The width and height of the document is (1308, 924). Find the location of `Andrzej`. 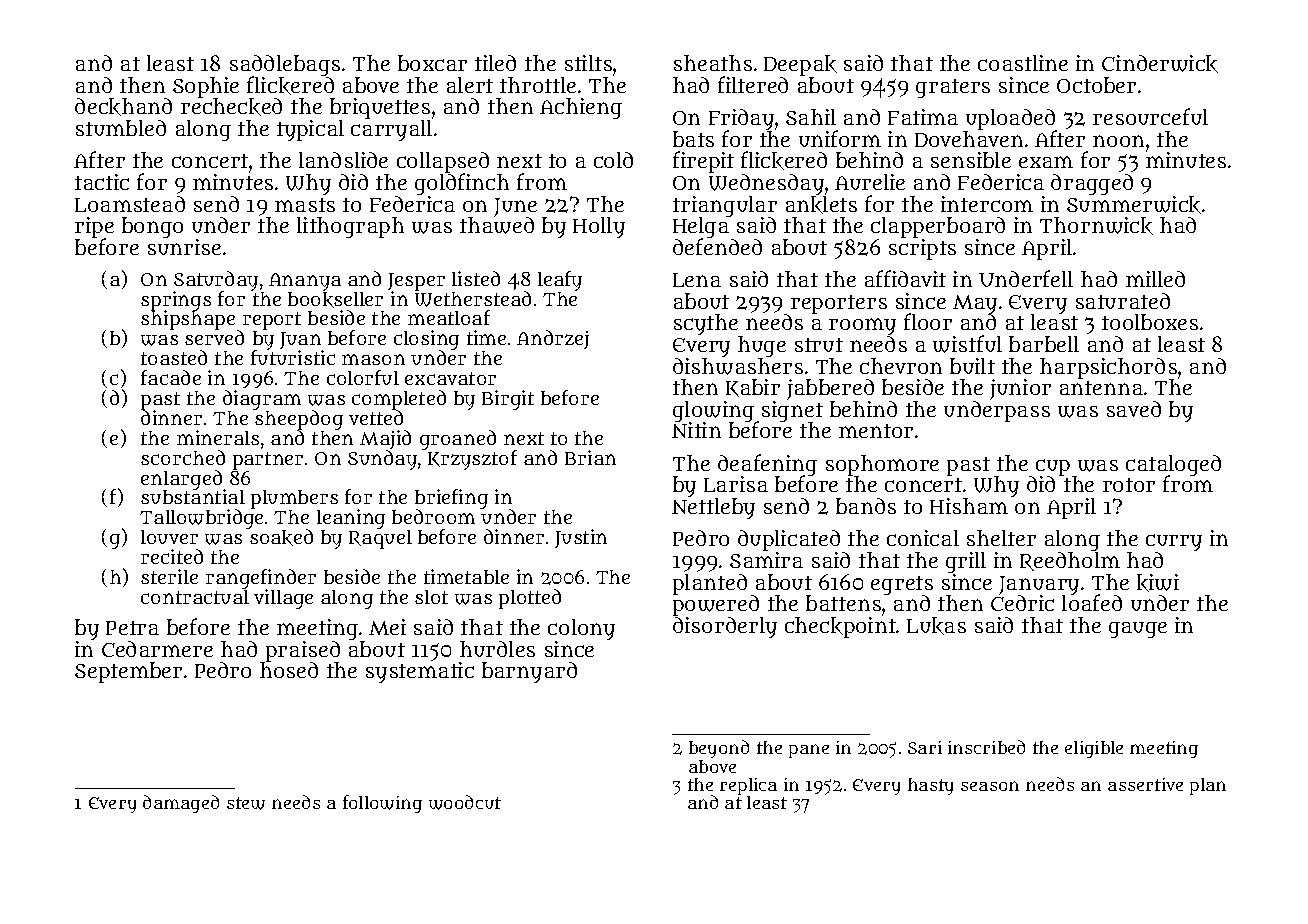

Andrzej is located at coordinates (553, 339).
